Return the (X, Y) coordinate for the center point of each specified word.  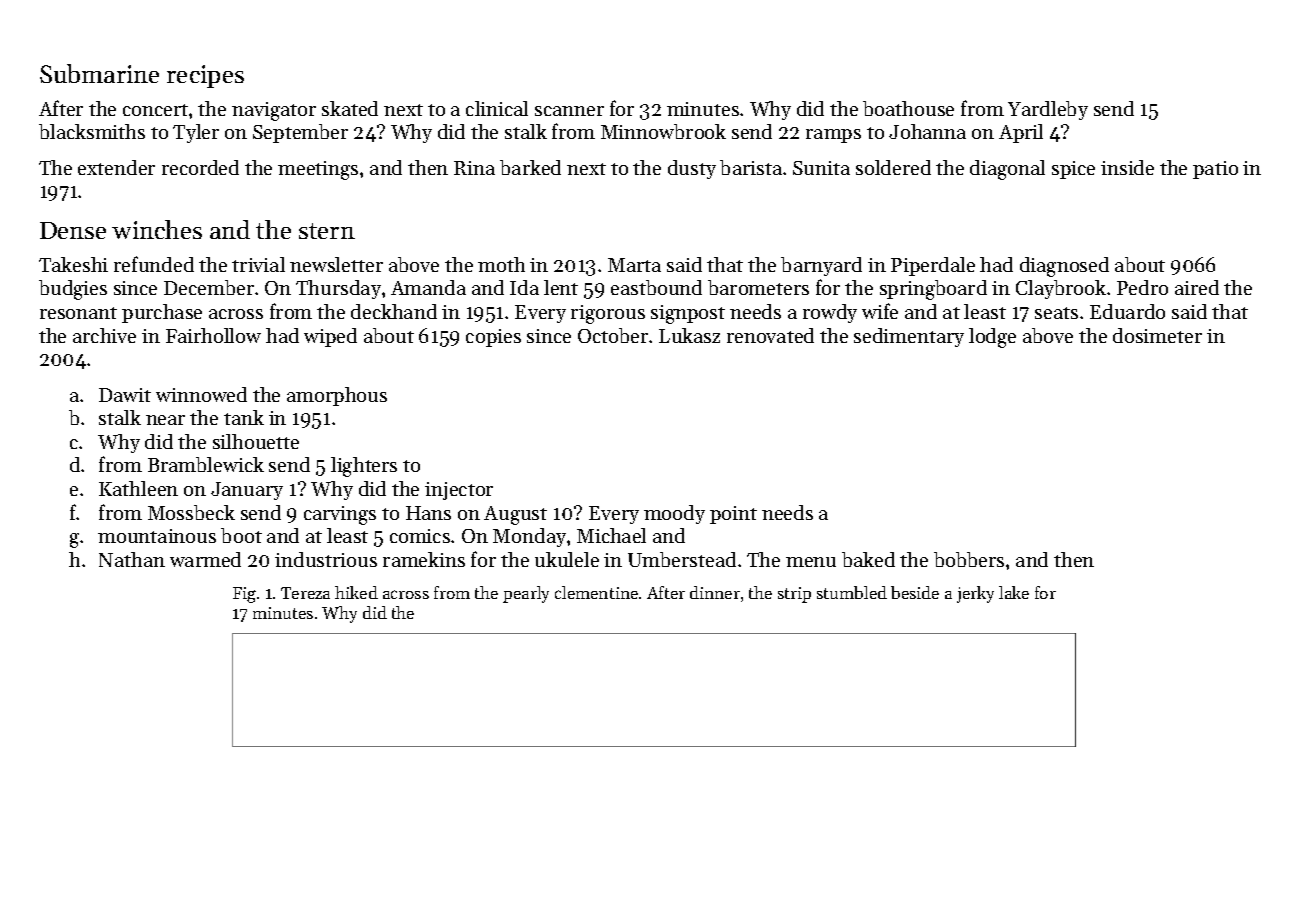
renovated (770, 335)
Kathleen (138, 488)
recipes (205, 76)
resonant (78, 313)
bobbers (969, 559)
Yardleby (1048, 110)
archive (104, 335)
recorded (200, 167)
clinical (497, 108)
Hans (428, 513)
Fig (244, 595)
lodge (992, 338)
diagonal (1007, 170)
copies (493, 338)
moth (501, 264)
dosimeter (1157, 335)
